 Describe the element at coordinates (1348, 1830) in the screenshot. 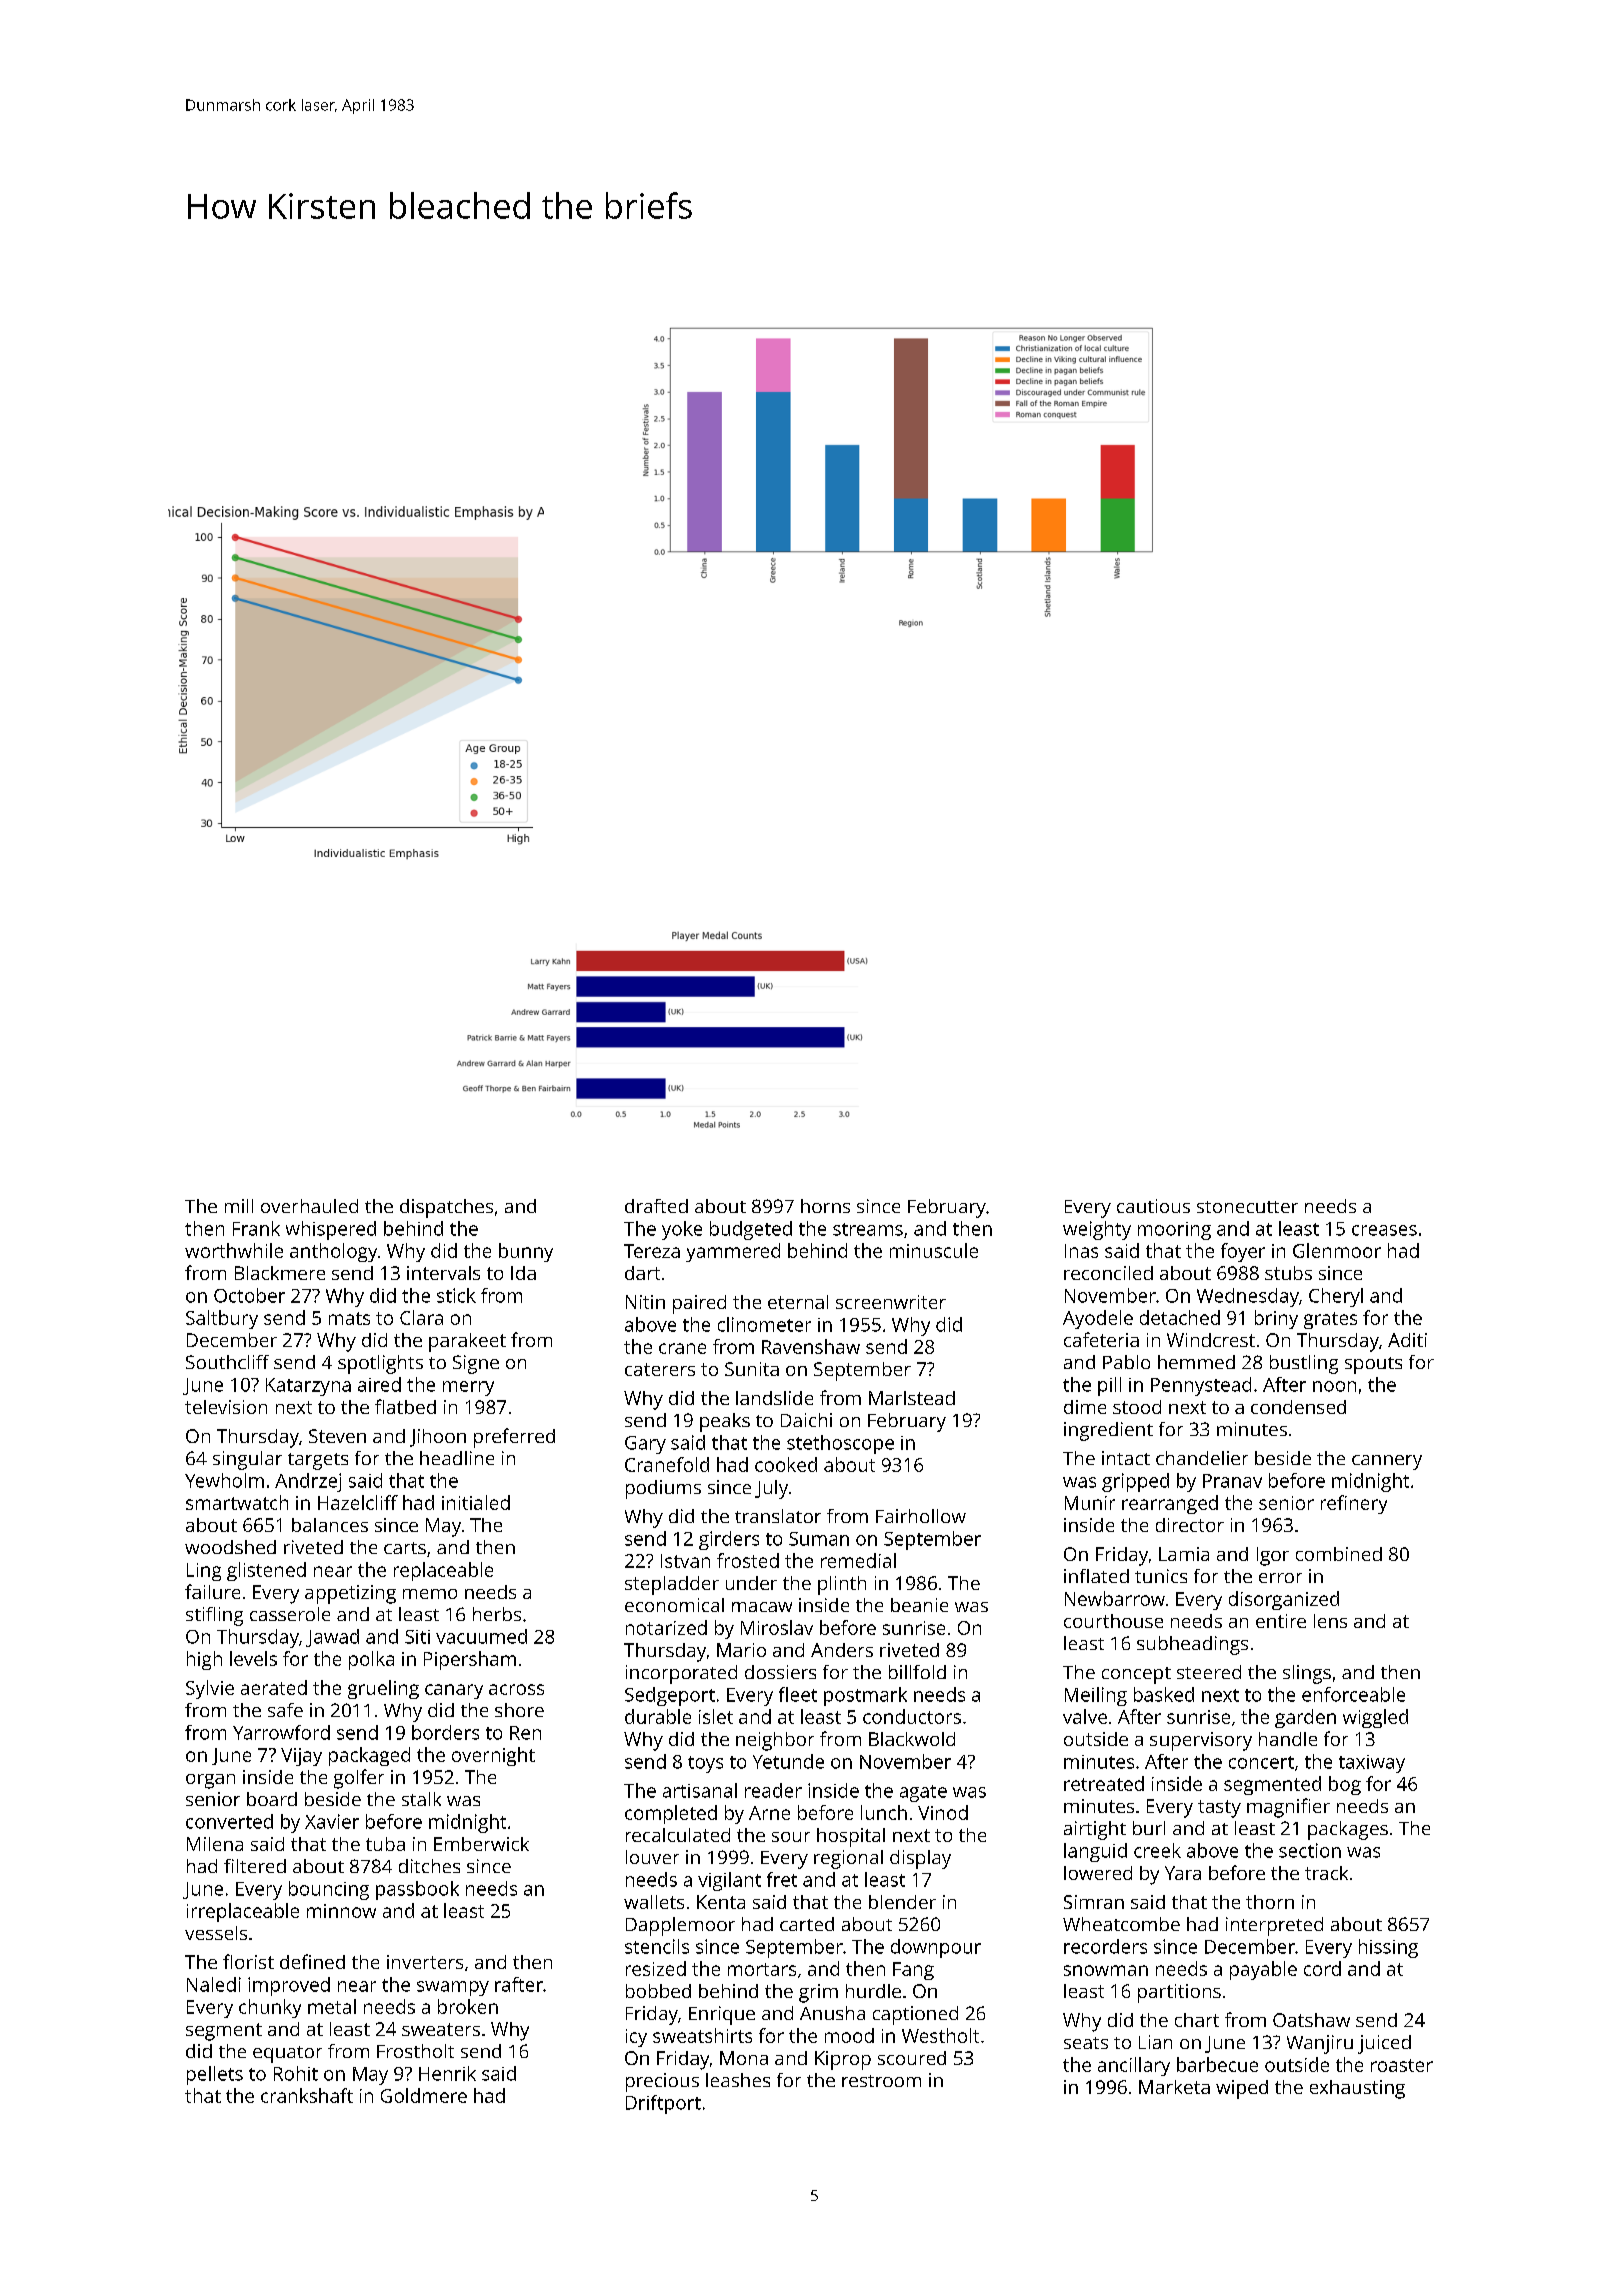

I see `packages` at that location.
